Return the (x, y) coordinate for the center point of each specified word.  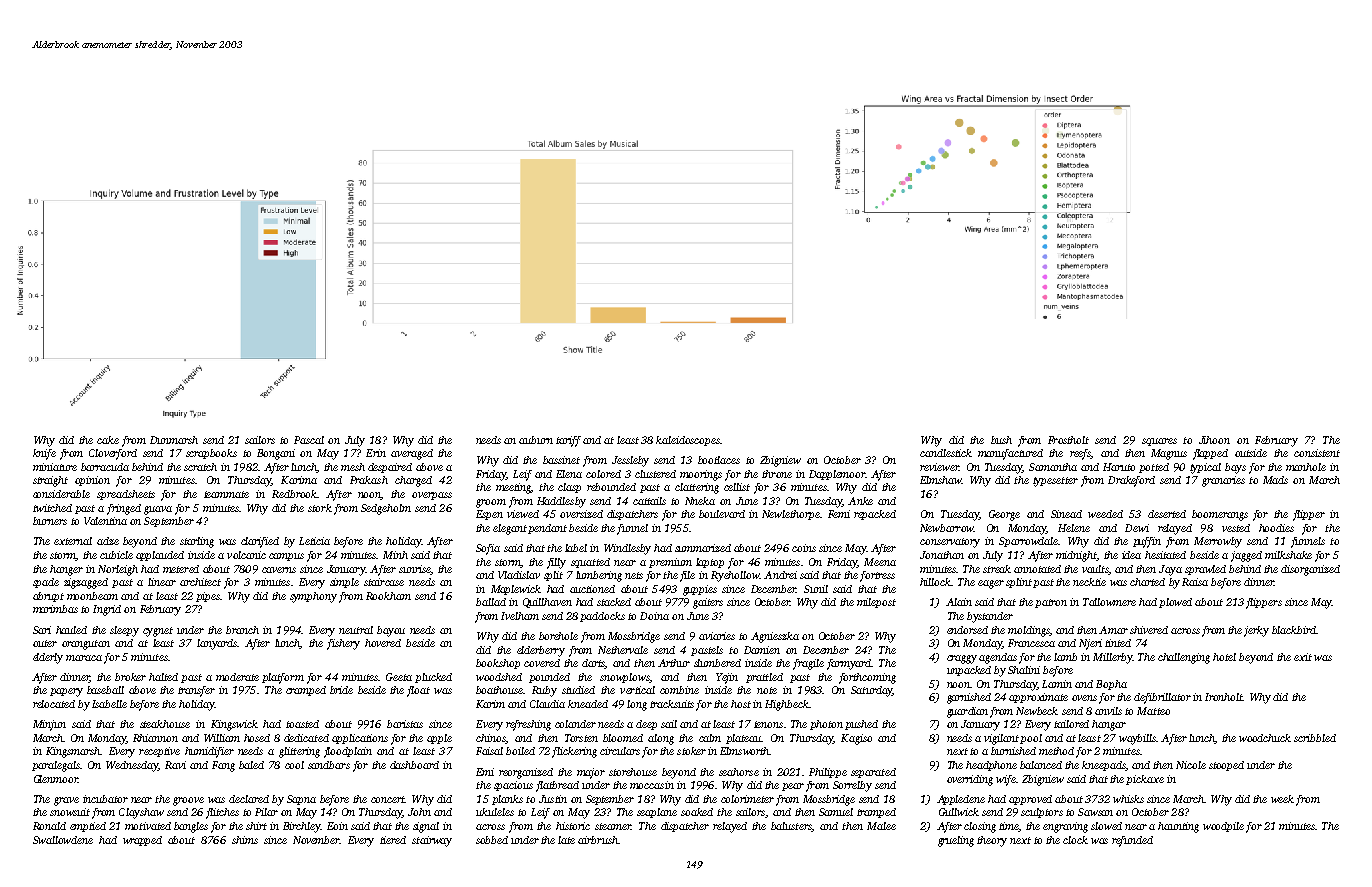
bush (1001, 440)
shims (245, 840)
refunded (1132, 841)
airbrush (598, 840)
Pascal (309, 440)
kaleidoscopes (688, 441)
